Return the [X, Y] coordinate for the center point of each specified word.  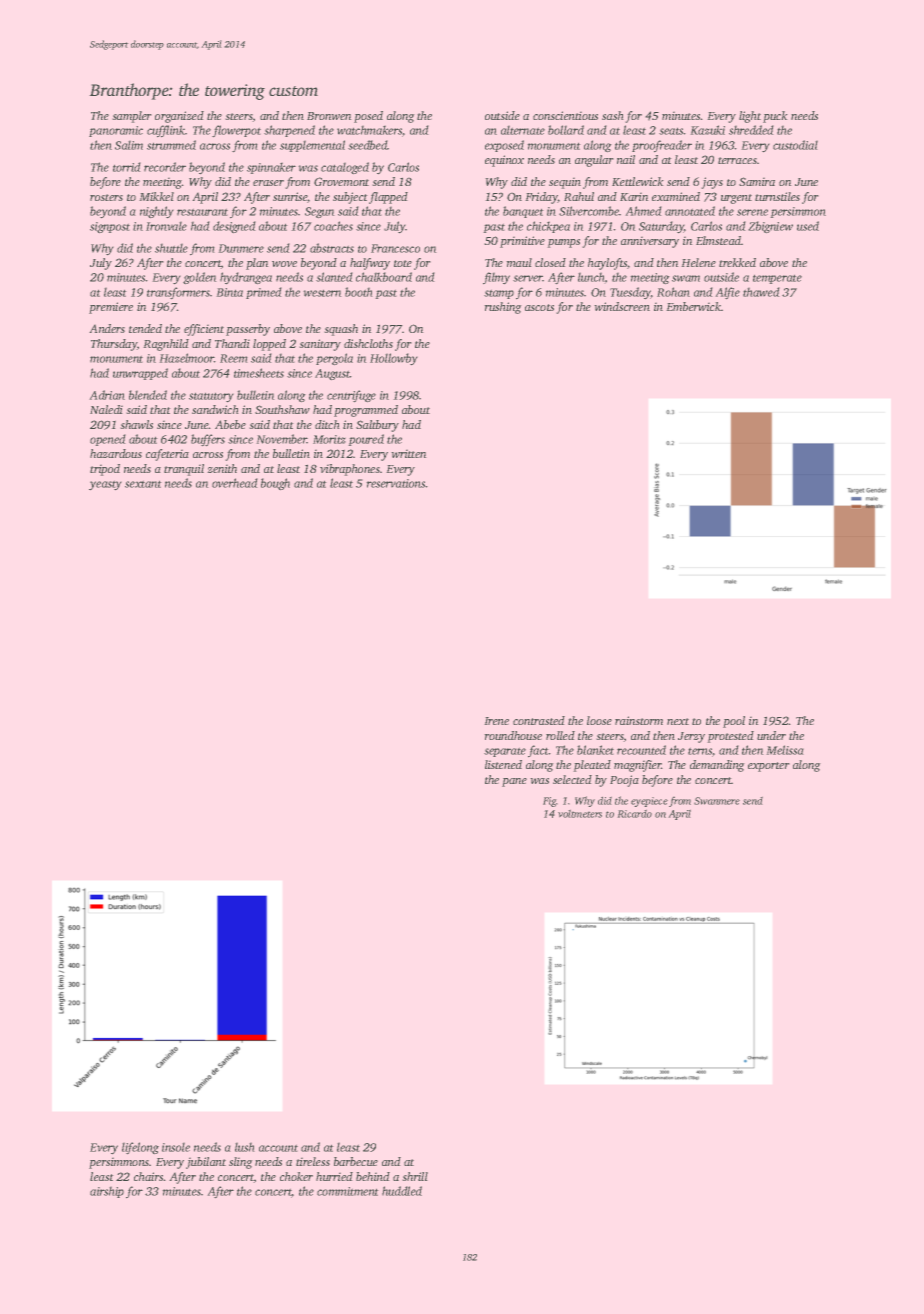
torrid [127, 167]
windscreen [622, 306]
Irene [496, 721]
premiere [111, 308]
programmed [366, 411]
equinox [504, 161]
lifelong [140, 1148]
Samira [757, 181]
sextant [143, 484]
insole [176, 1147]
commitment [348, 1191]
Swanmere [717, 801]
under [771, 735]
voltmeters [580, 813]
